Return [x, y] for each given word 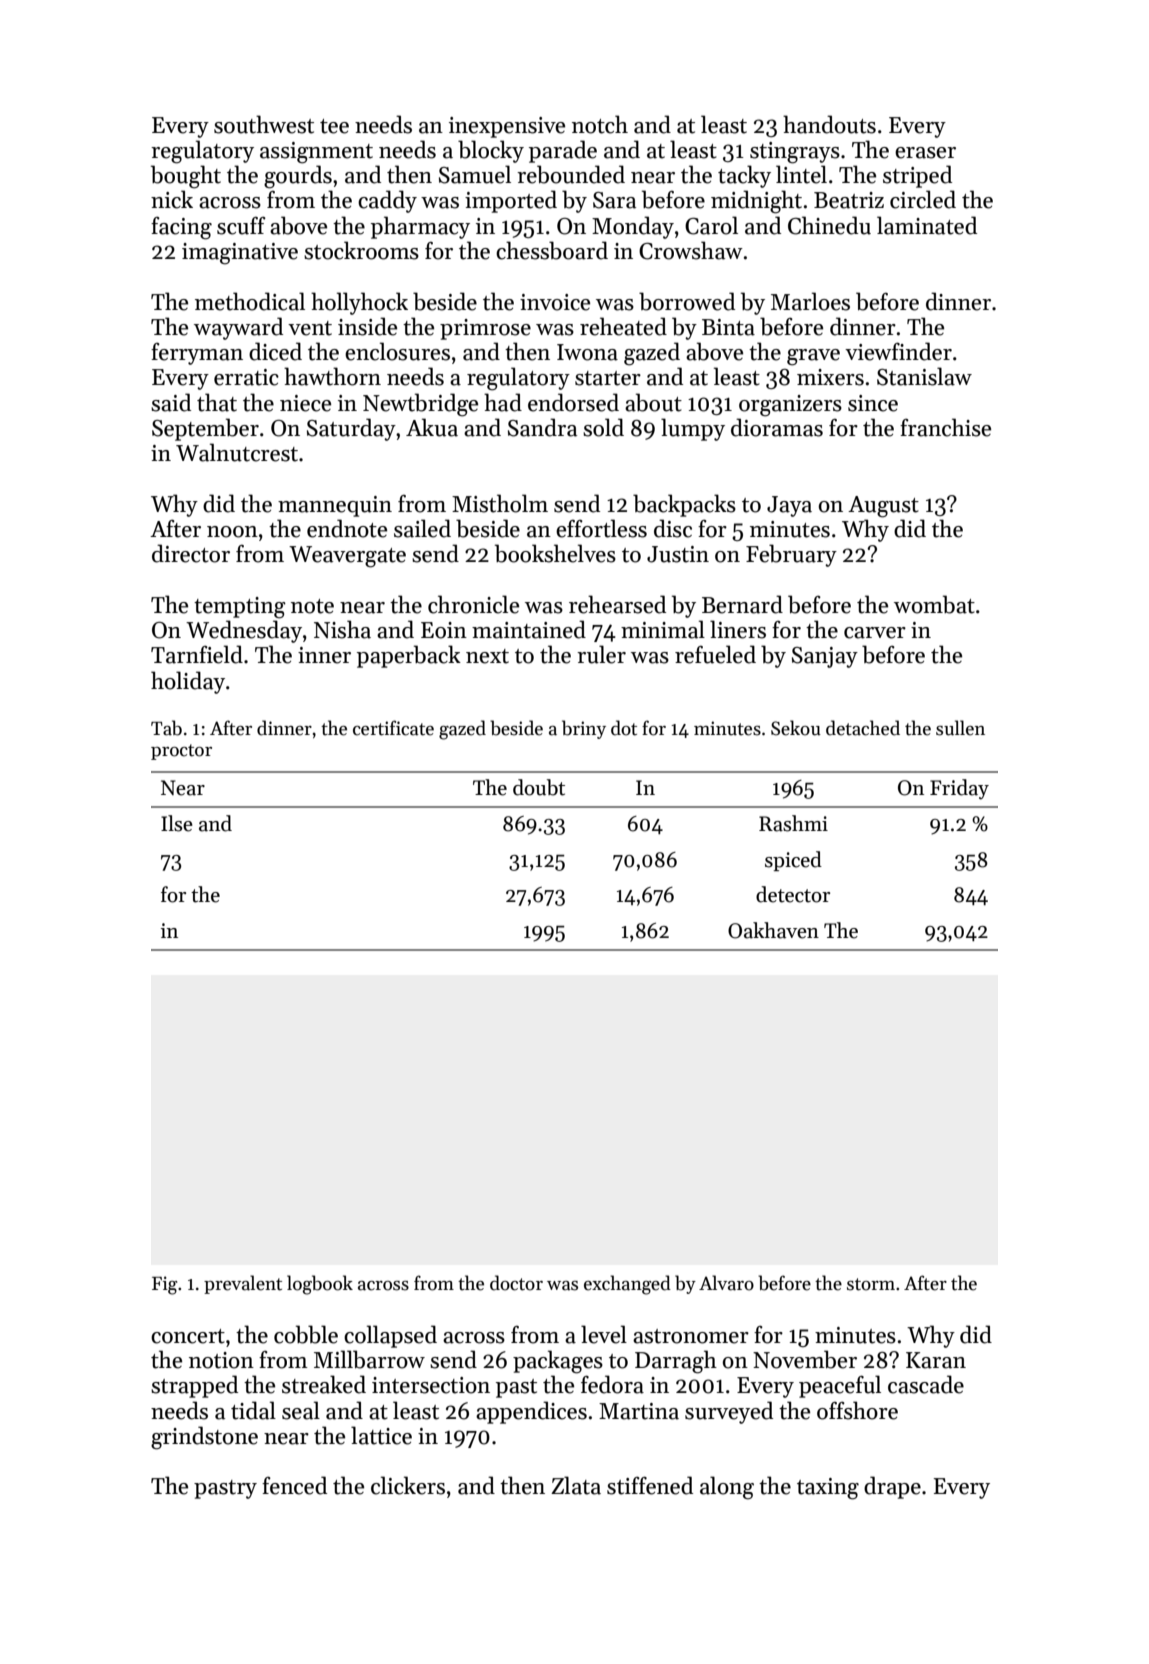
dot [624, 728]
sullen [960, 728]
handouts [829, 124]
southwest [264, 124]
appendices [531, 1412]
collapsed [390, 1336]
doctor [516, 1283]
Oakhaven [773, 930]
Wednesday [244, 631]
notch [600, 124]
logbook [320, 1285]
